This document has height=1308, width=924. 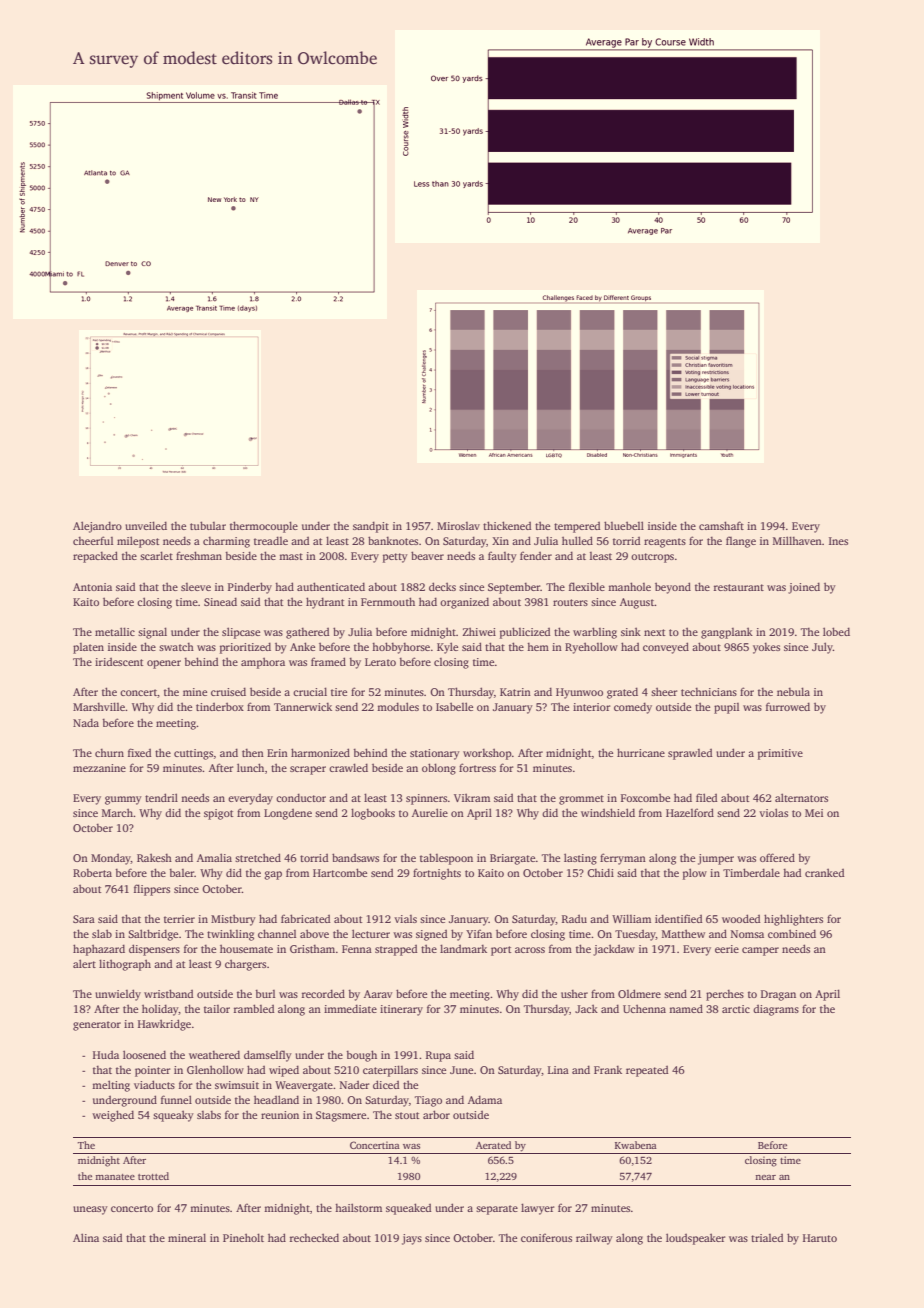 I want to click on flange, so click(x=741, y=542).
